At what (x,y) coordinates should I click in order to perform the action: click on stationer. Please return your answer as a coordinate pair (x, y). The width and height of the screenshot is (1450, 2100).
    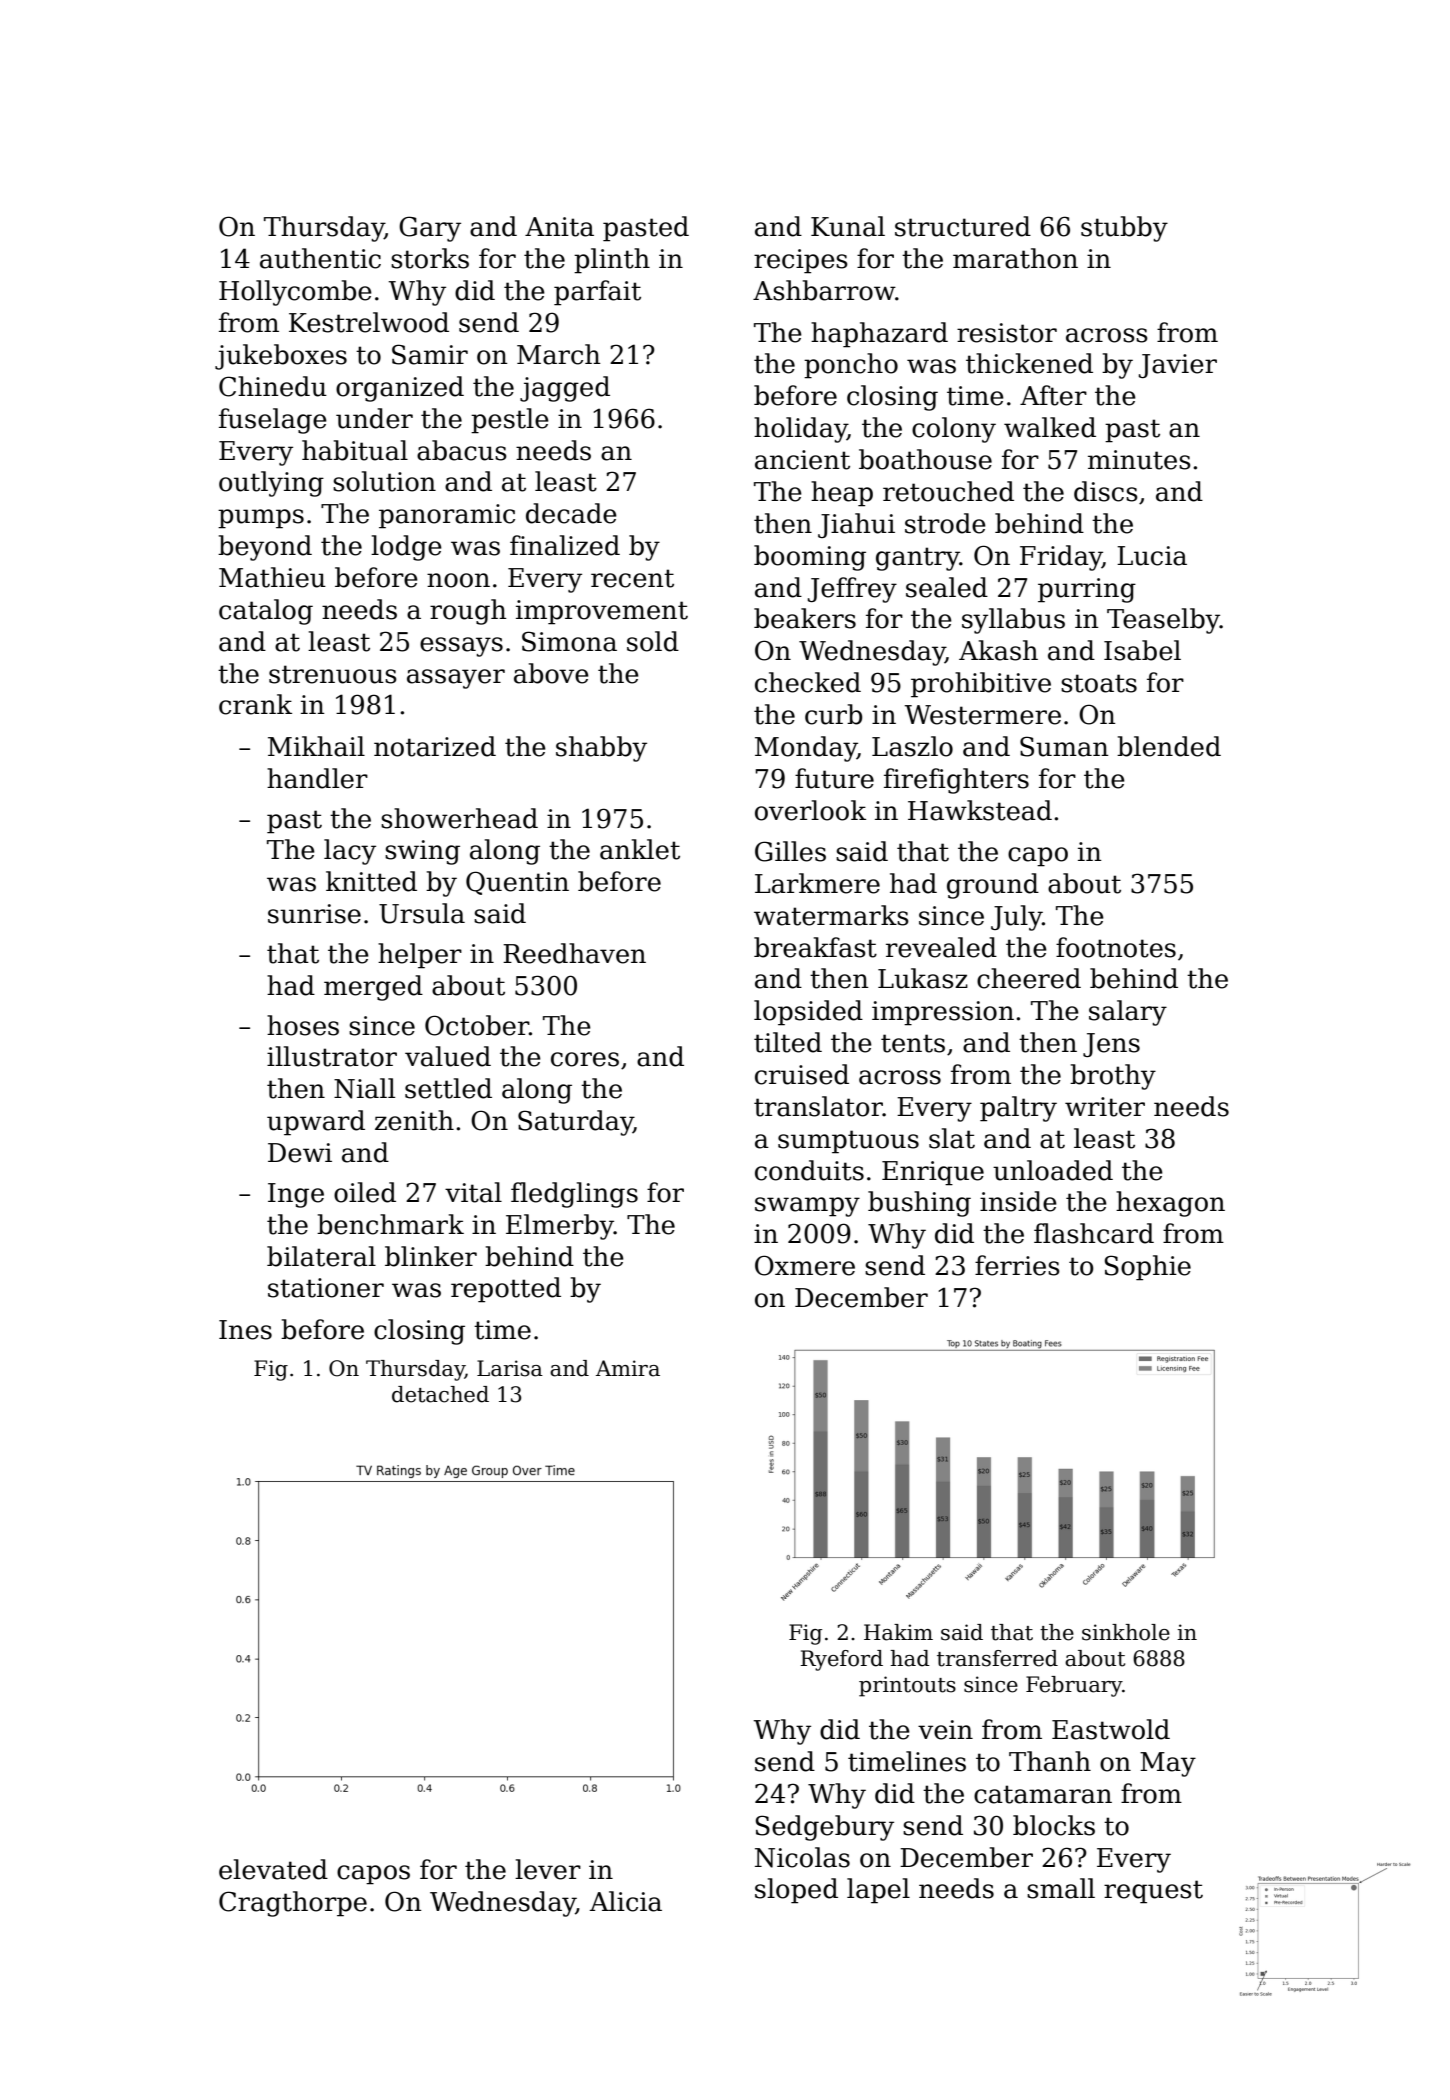
    Looking at the image, I should click on (326, 1288).
